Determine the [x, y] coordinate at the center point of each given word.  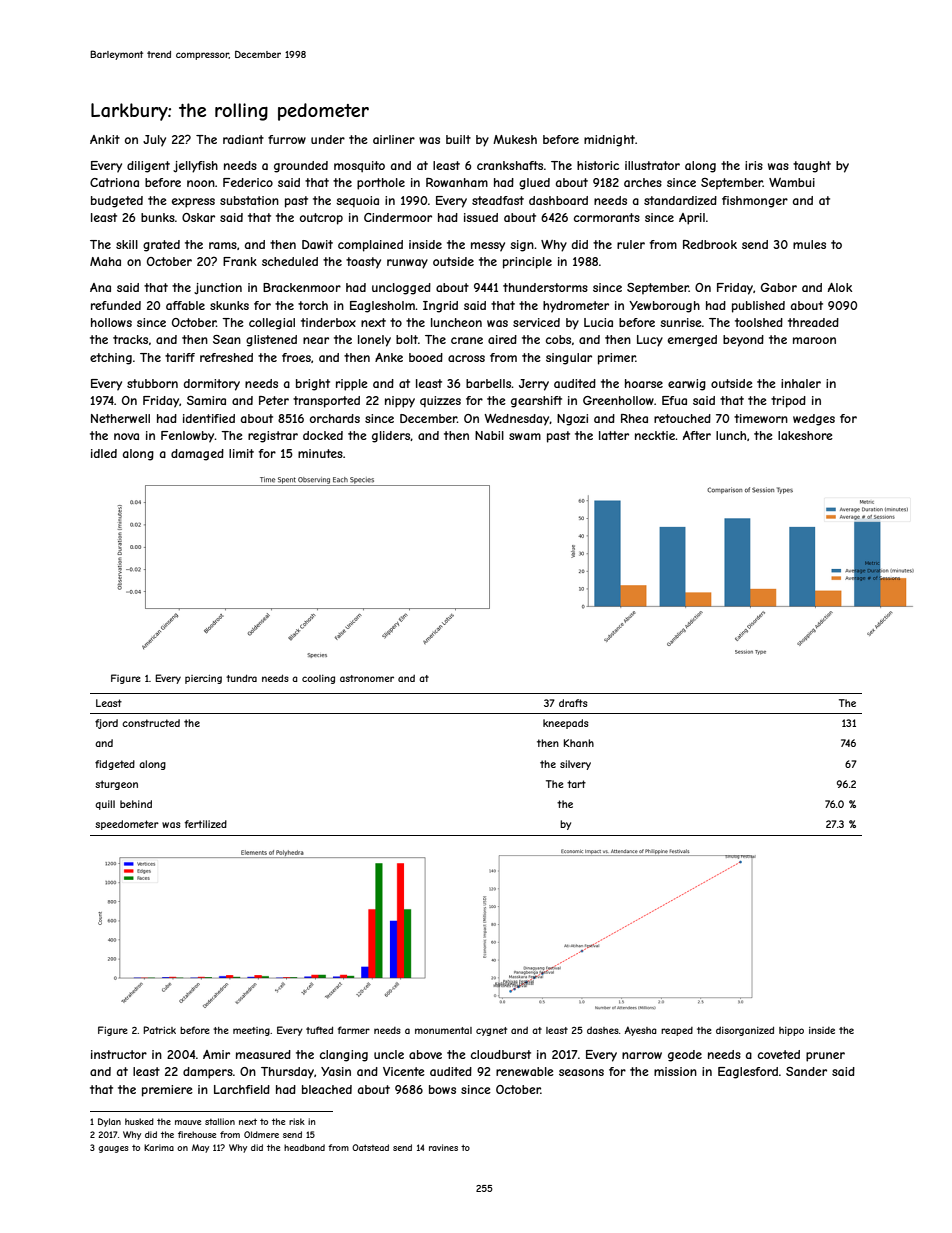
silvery [575, 765]
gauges [113, 1149]
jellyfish [195, 167]
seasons [581, 1072]
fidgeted [115, 765]
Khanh [579, 743]
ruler [631, 244]
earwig [687, 385]
